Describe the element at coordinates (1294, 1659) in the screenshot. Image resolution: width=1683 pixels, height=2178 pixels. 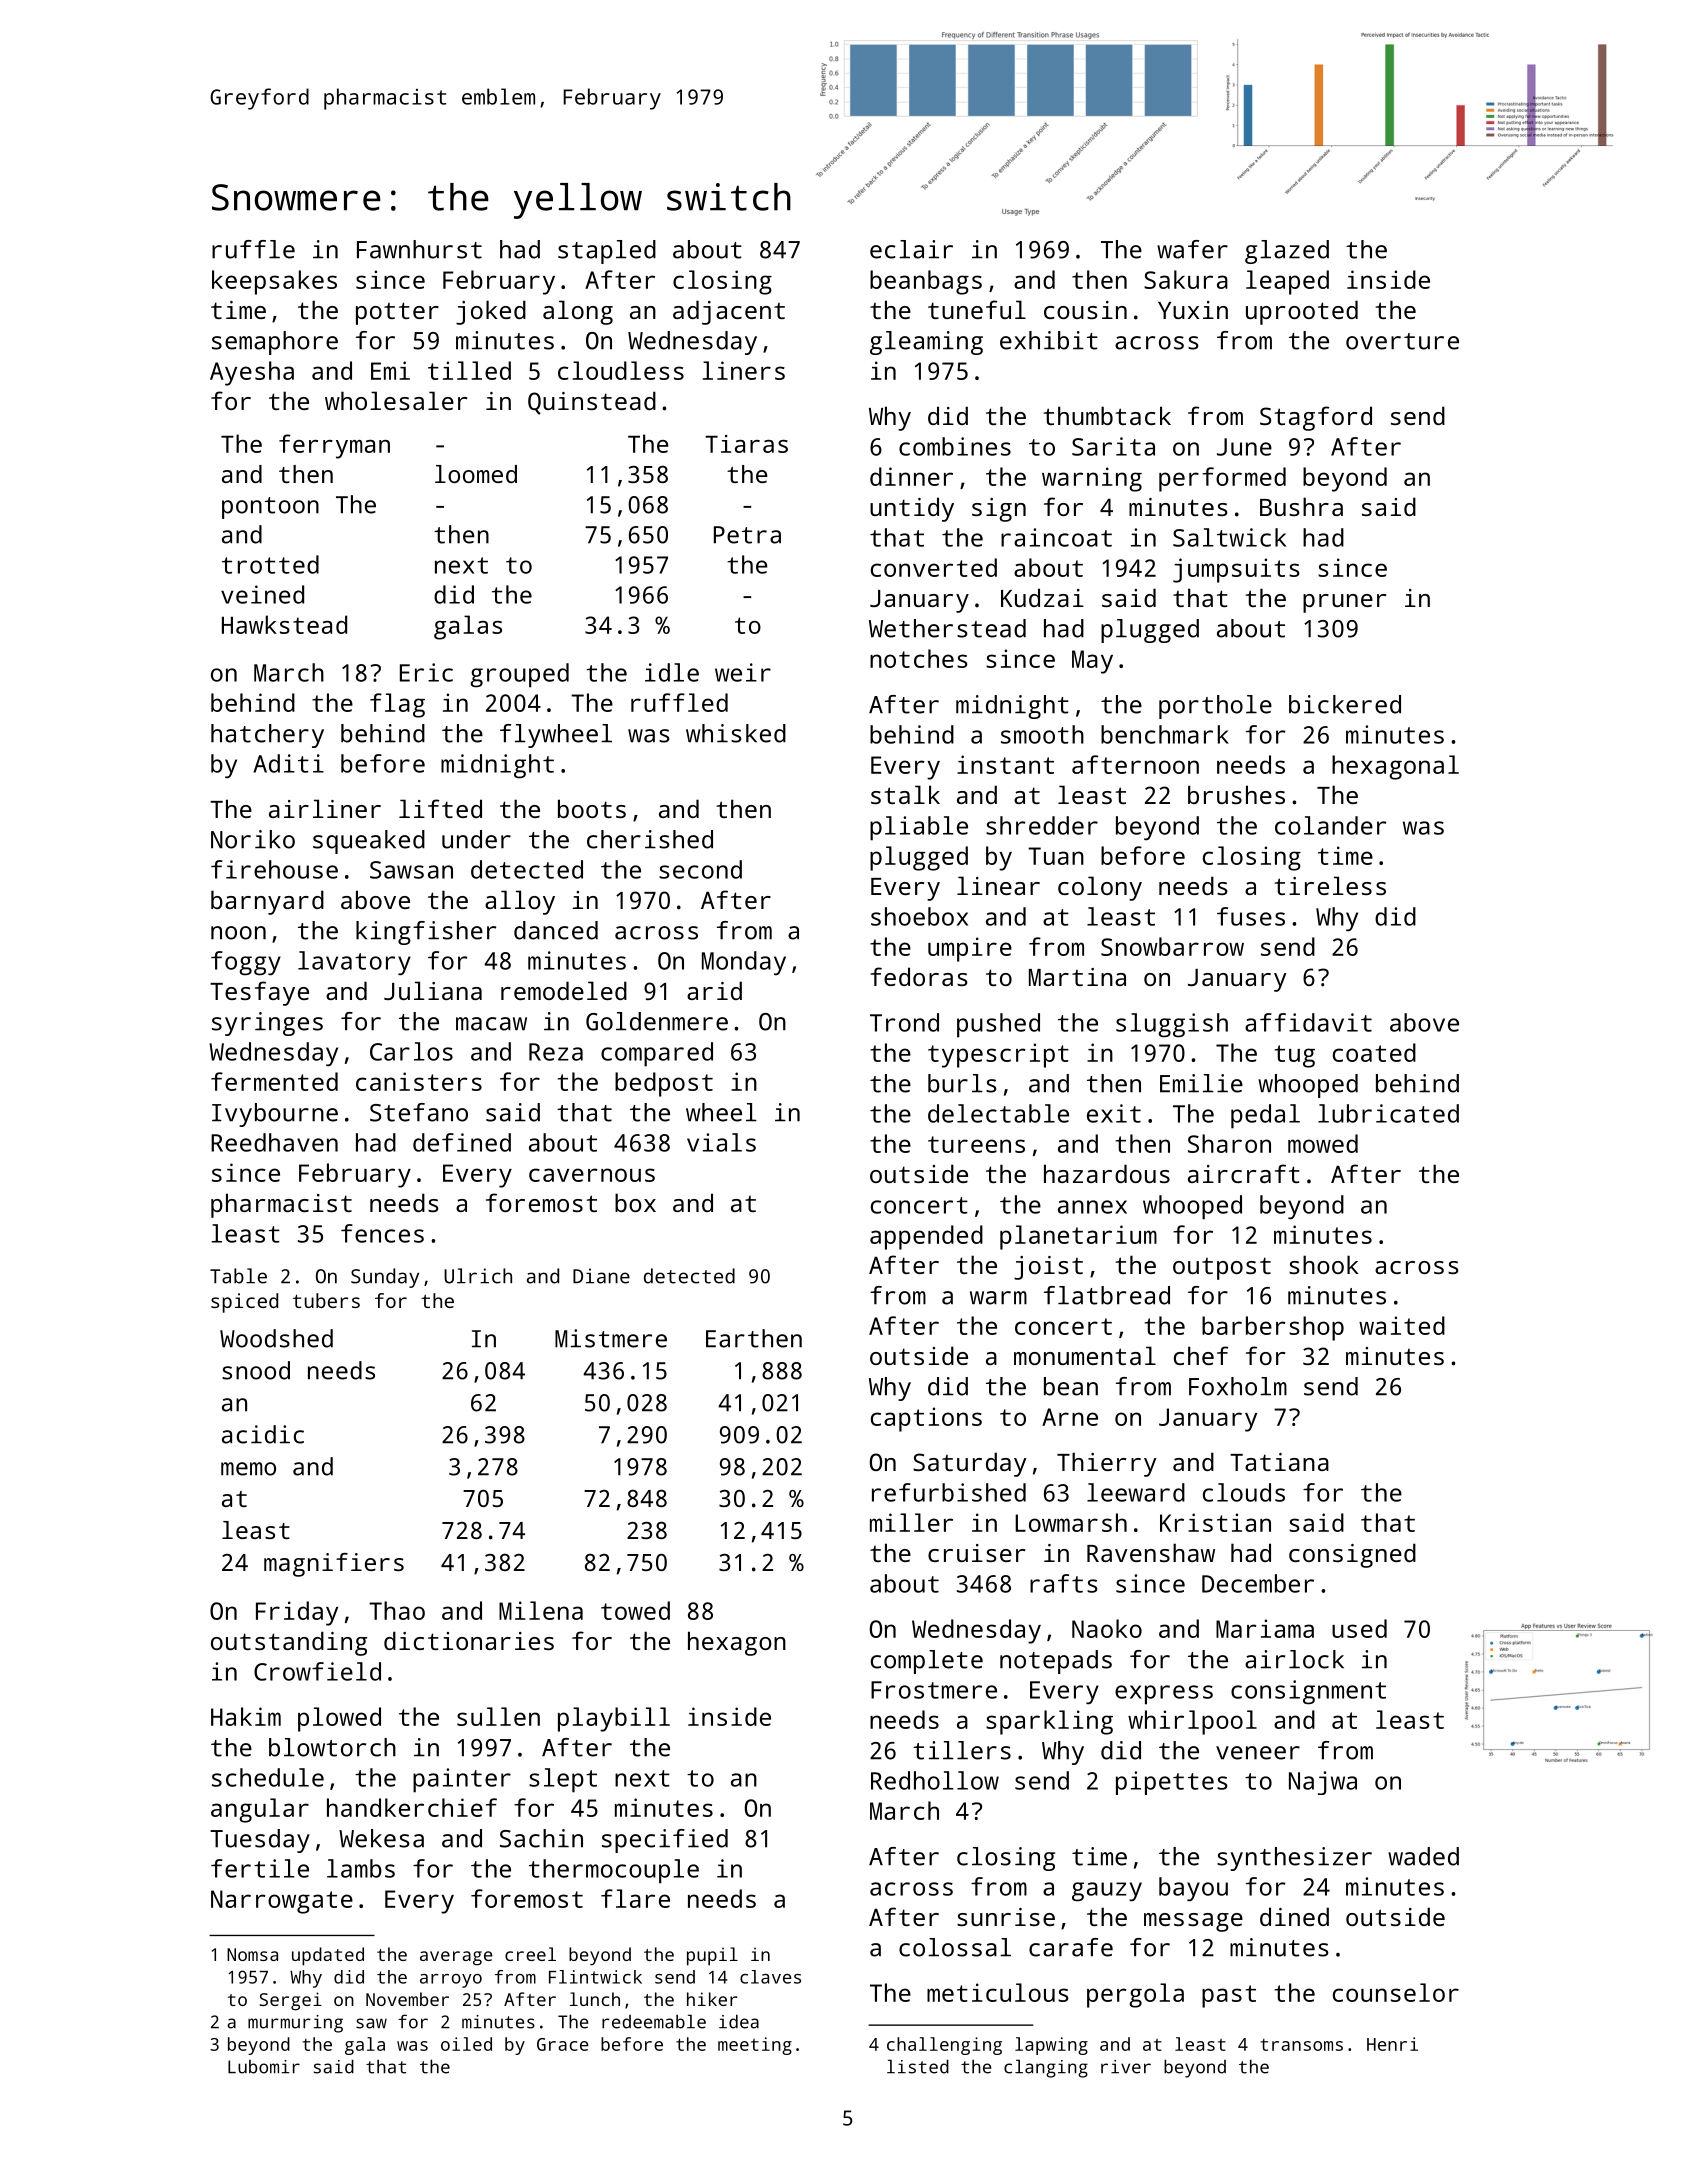
I see `airlock` at that location.
